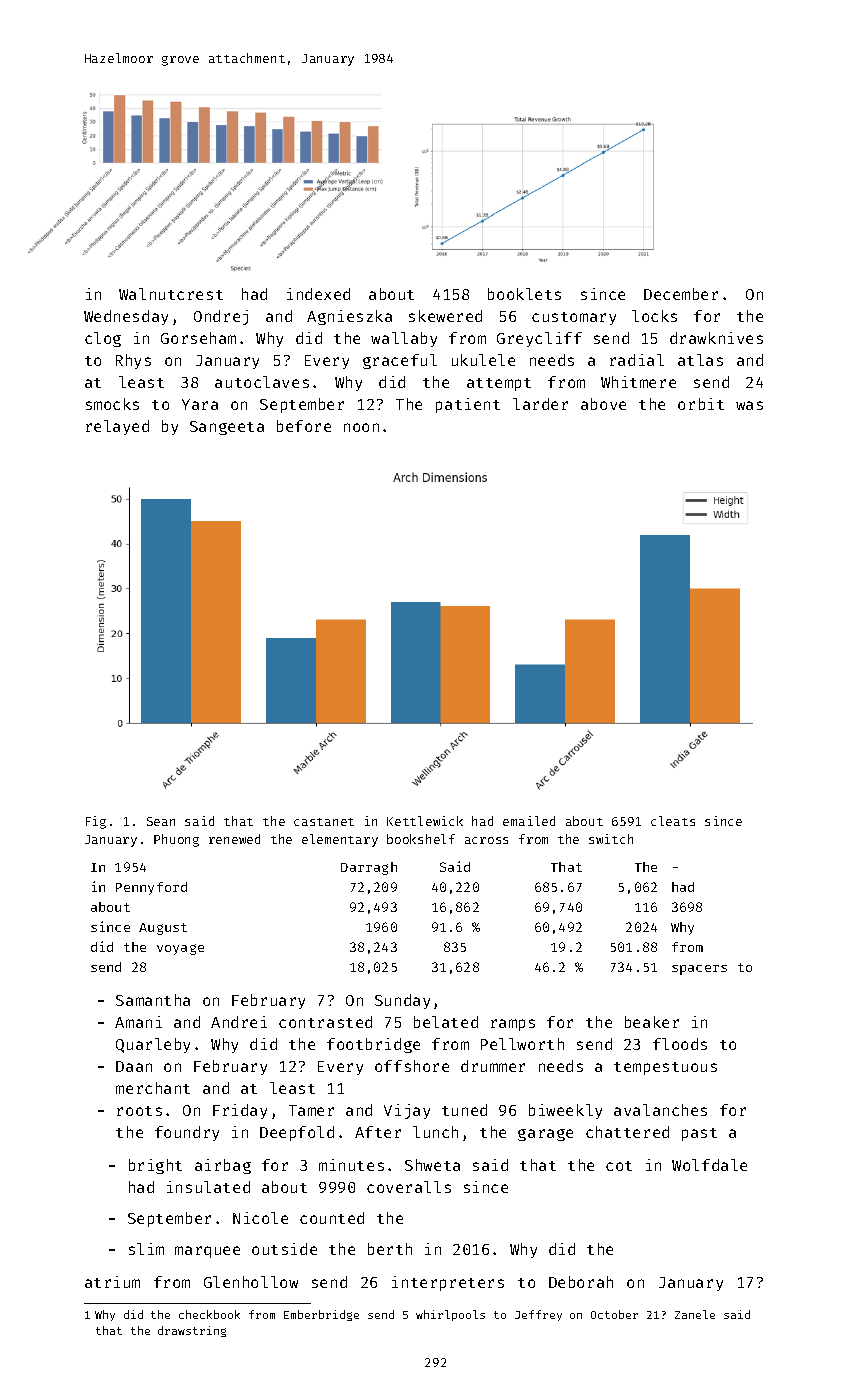 The height and width of the page is (1400, 849). What do you see at coordinates (180, 949) in the page?
I see `voyage` at bounding box center [180, 949].
